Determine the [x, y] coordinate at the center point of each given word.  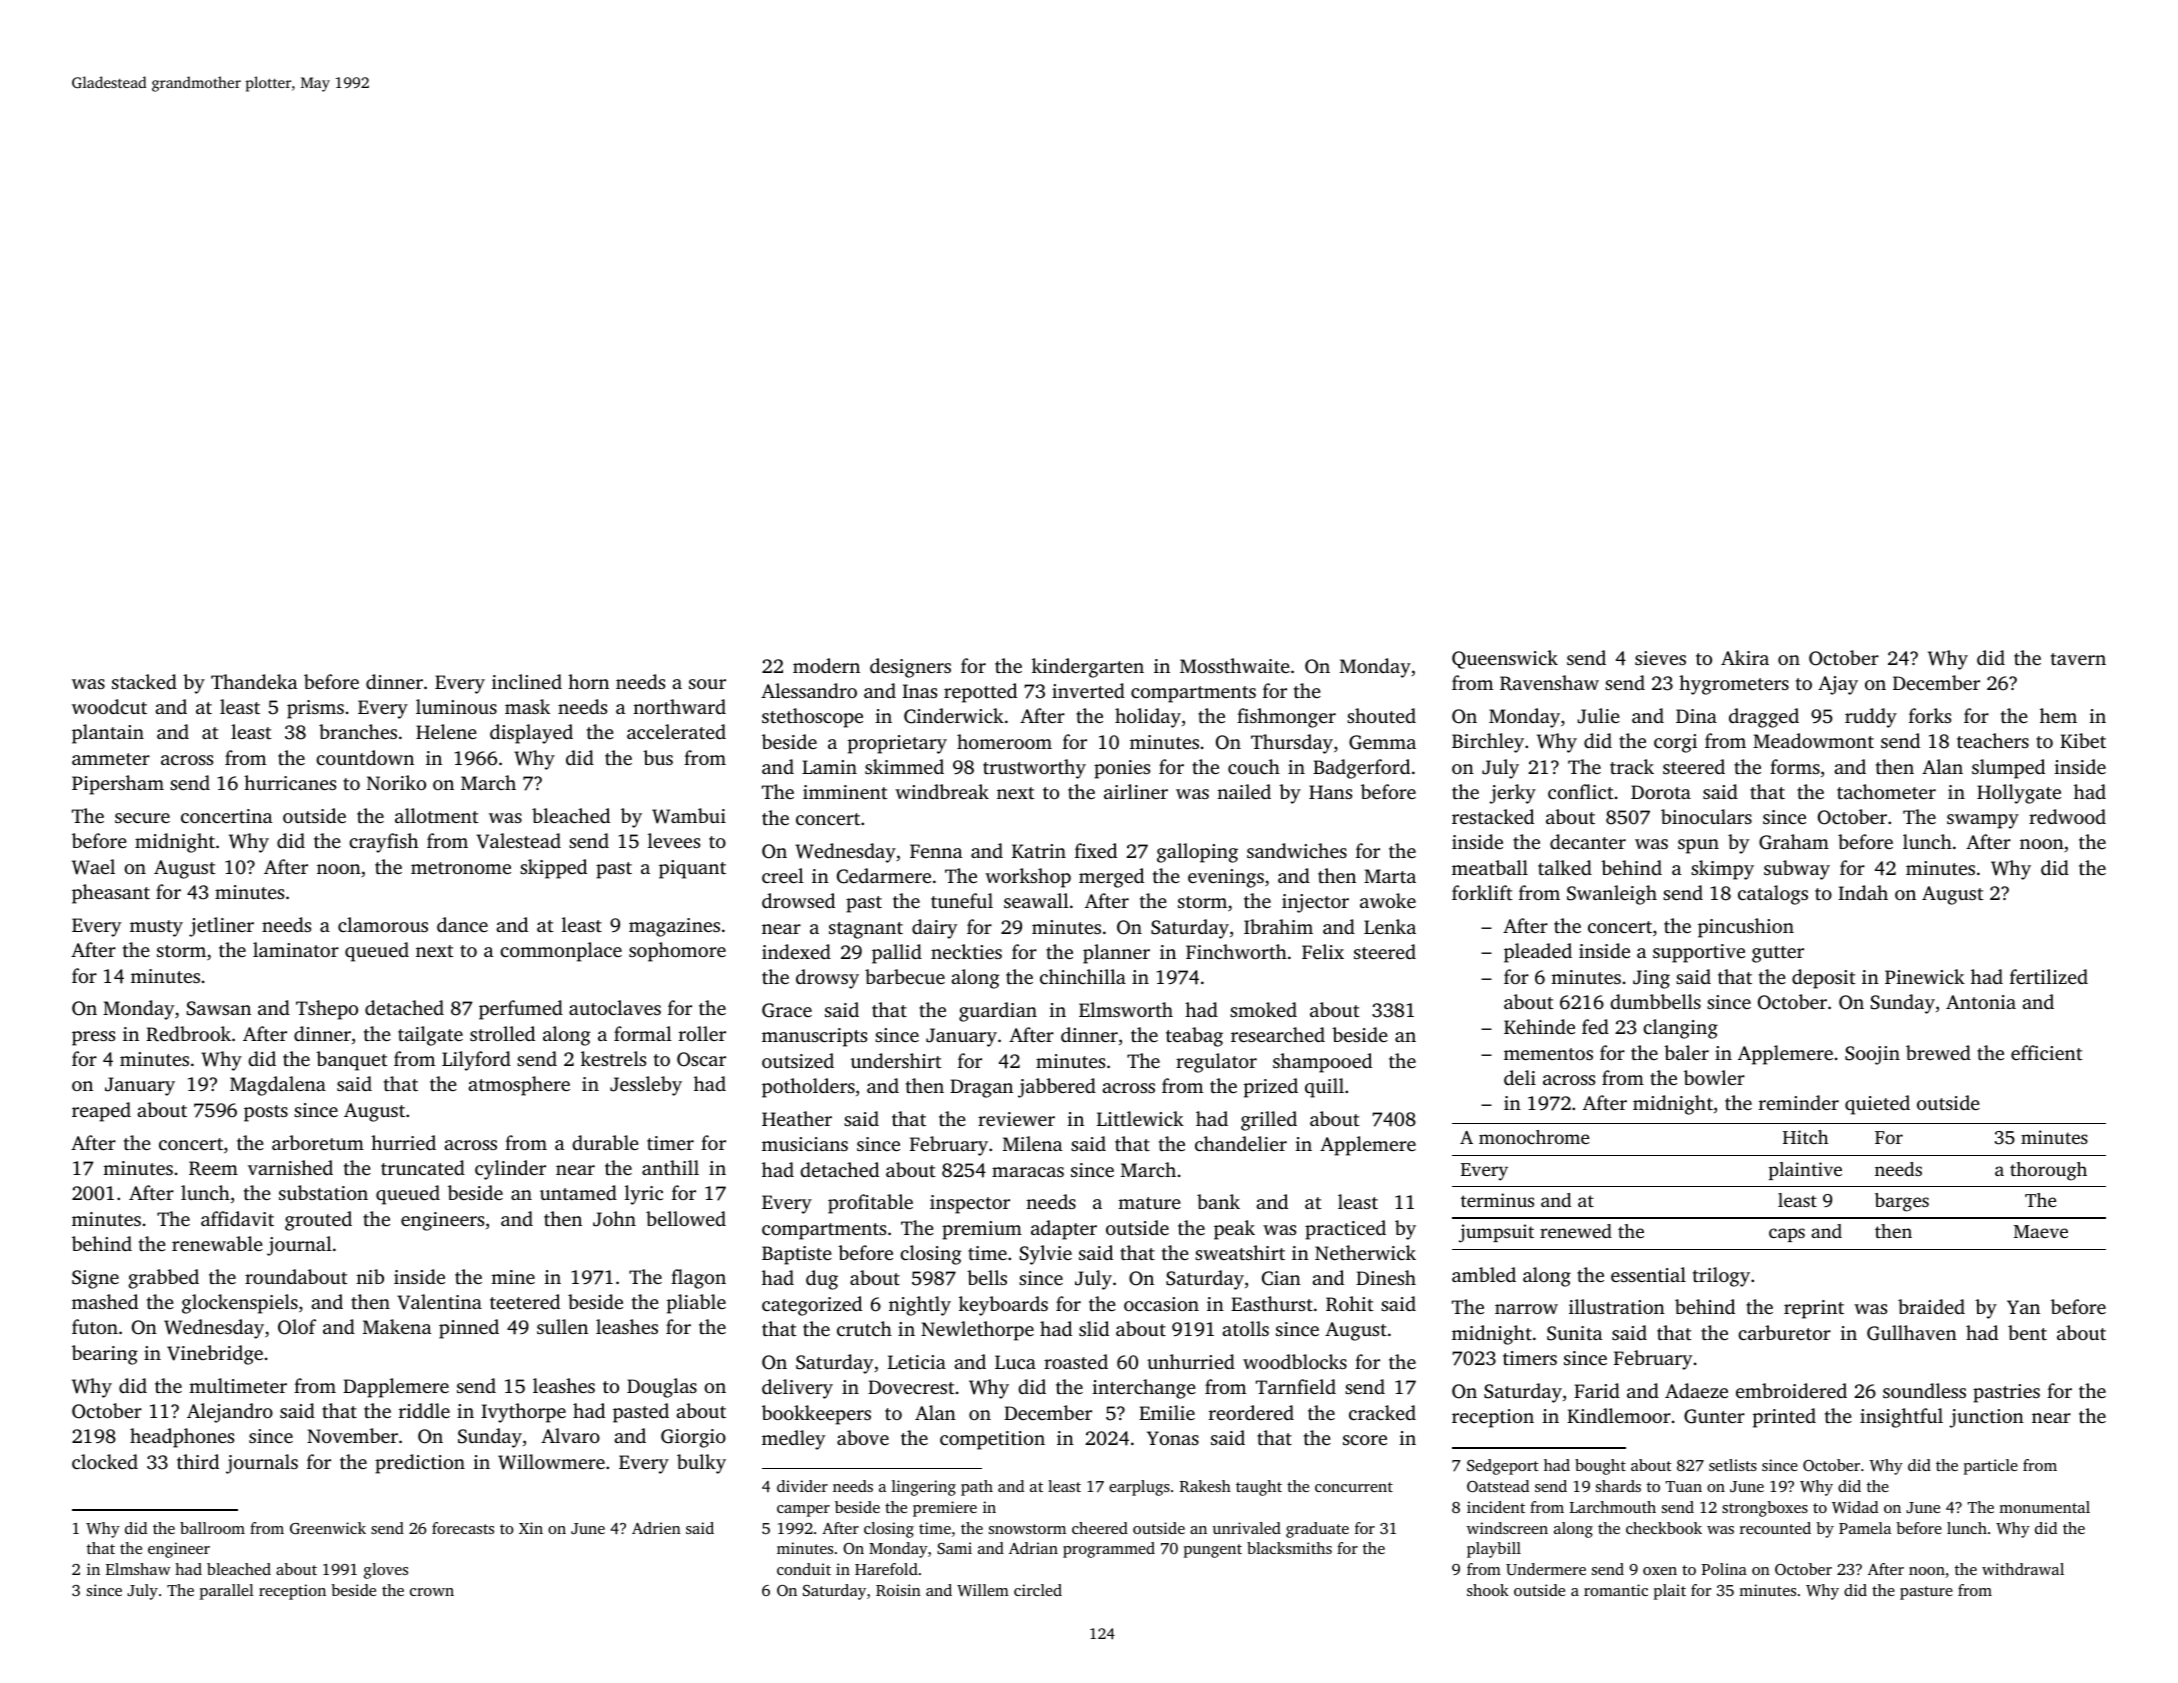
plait [1670, 1592]
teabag [1194, 1037]
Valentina [439, 1302]
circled [1038, 1590]
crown [432, 1592]
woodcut [109, 706]
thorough [2048, 1171]
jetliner [221, 927]
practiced [1345, 1230]
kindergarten [1088, 668]
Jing [1651, 979]
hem [2058, 715]
